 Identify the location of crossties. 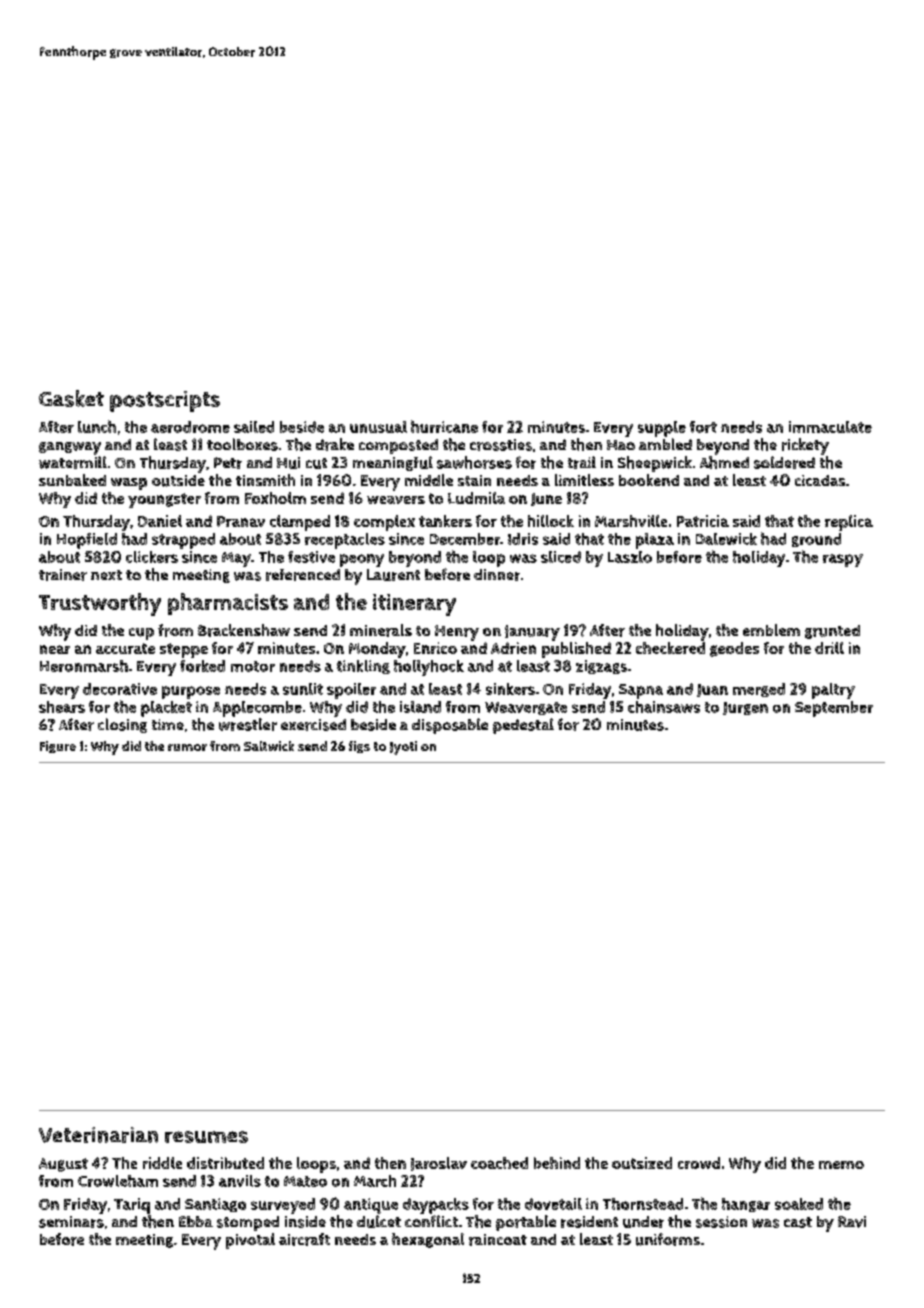
(501, 445).
